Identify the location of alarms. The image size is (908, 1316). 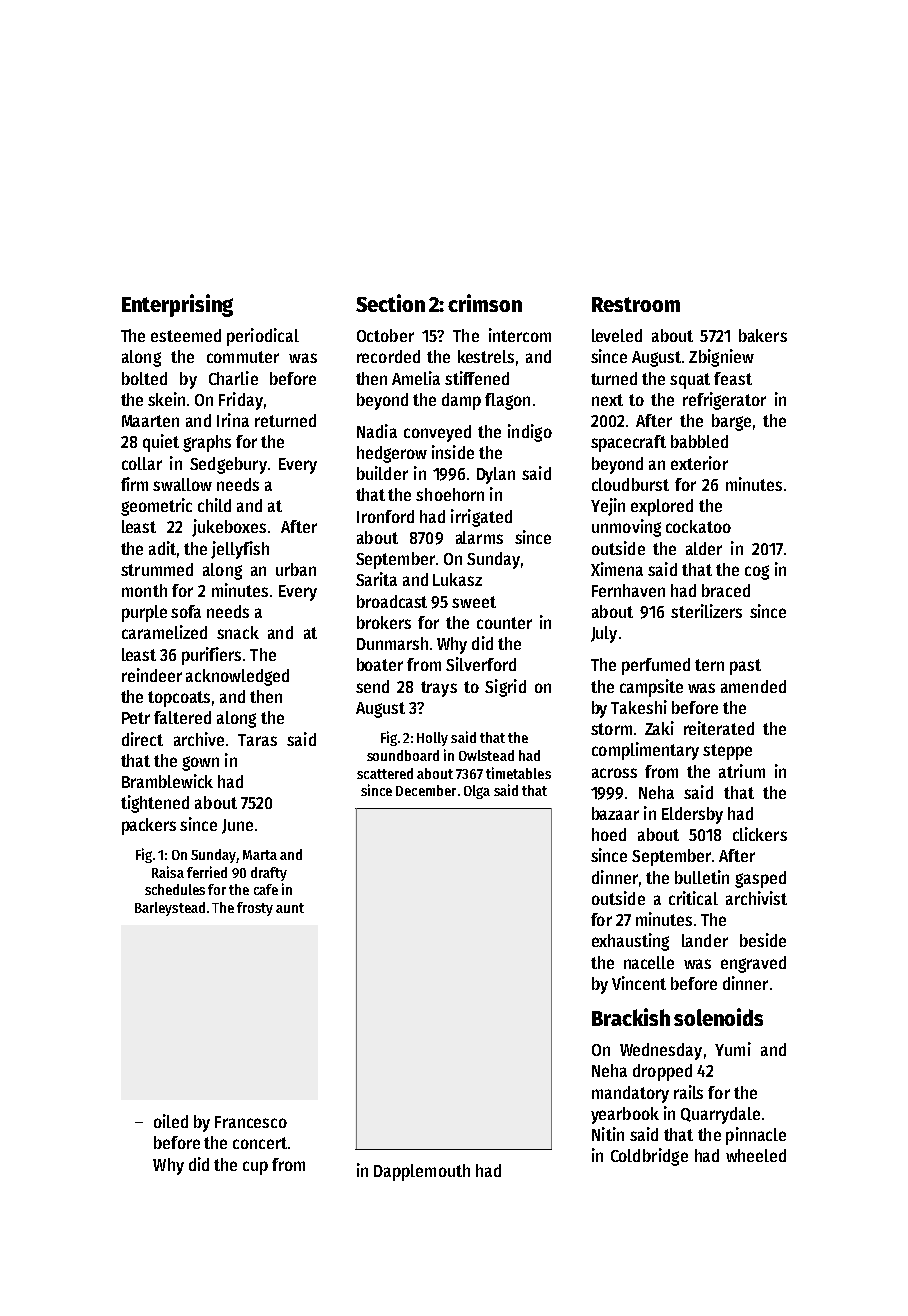
(479, 537).
